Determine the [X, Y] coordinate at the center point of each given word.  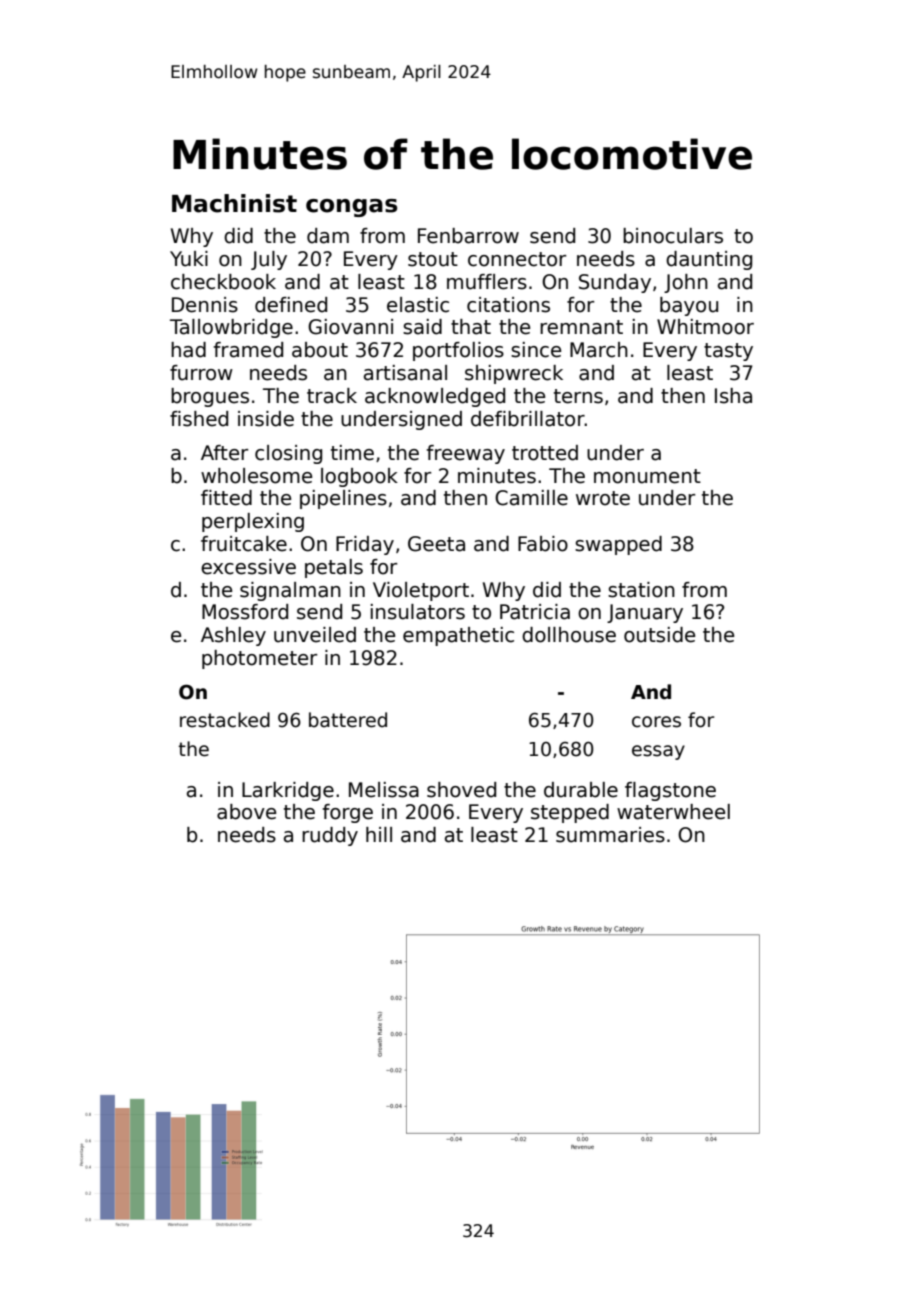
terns [578, 396]
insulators [418, 612]
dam [328, 236]
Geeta [436, 544]
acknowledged [435, 397]
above [246, 812]
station [641, 590]
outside [659, 635]
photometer [259, 659]
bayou [689, 306]
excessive [248, 567]
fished [199, 419]
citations [508, 305]
